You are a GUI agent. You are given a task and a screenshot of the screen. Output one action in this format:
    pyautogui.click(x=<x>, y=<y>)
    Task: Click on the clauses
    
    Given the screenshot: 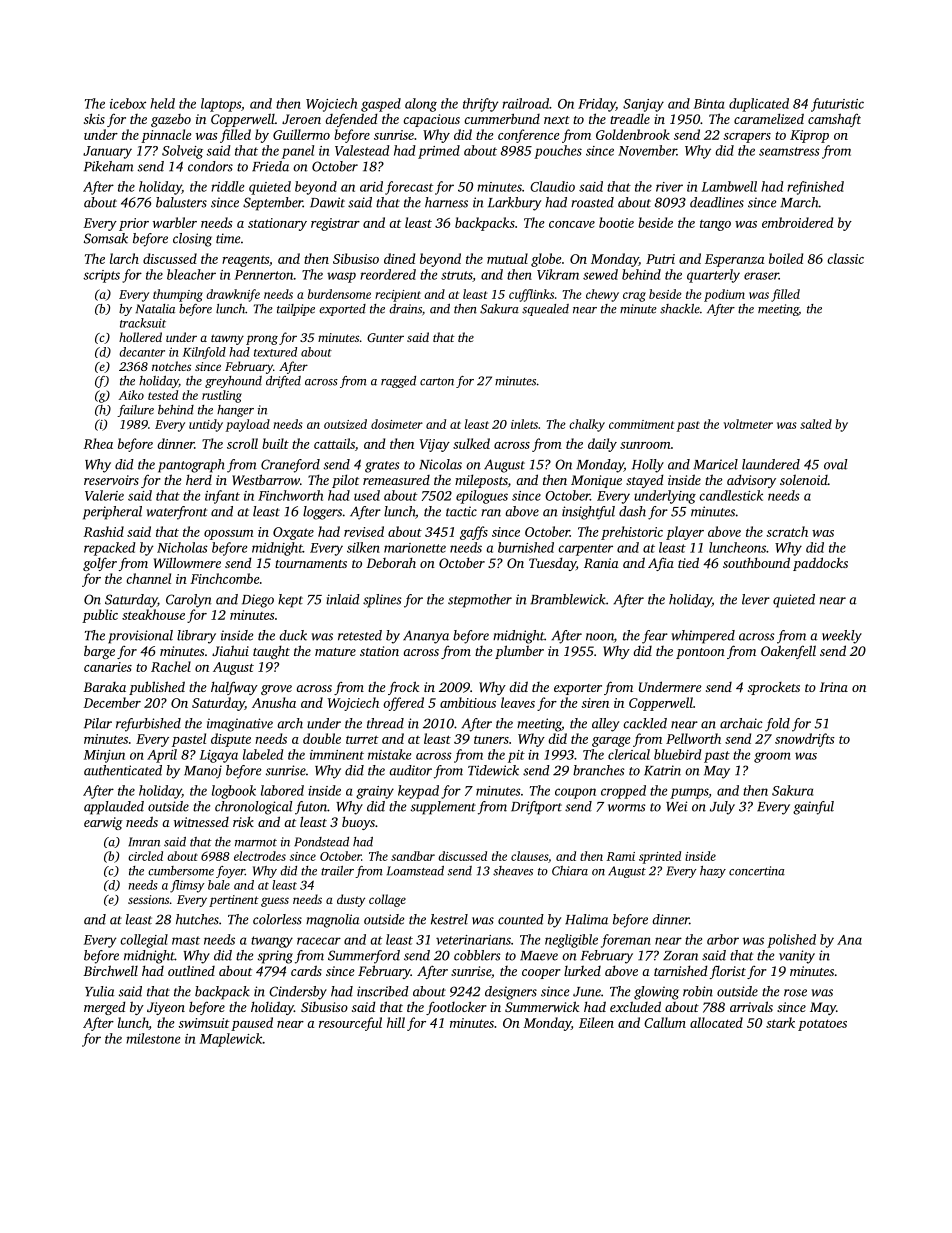 What is the action you would take?
    pyautogui.click(x=529, y=856)
